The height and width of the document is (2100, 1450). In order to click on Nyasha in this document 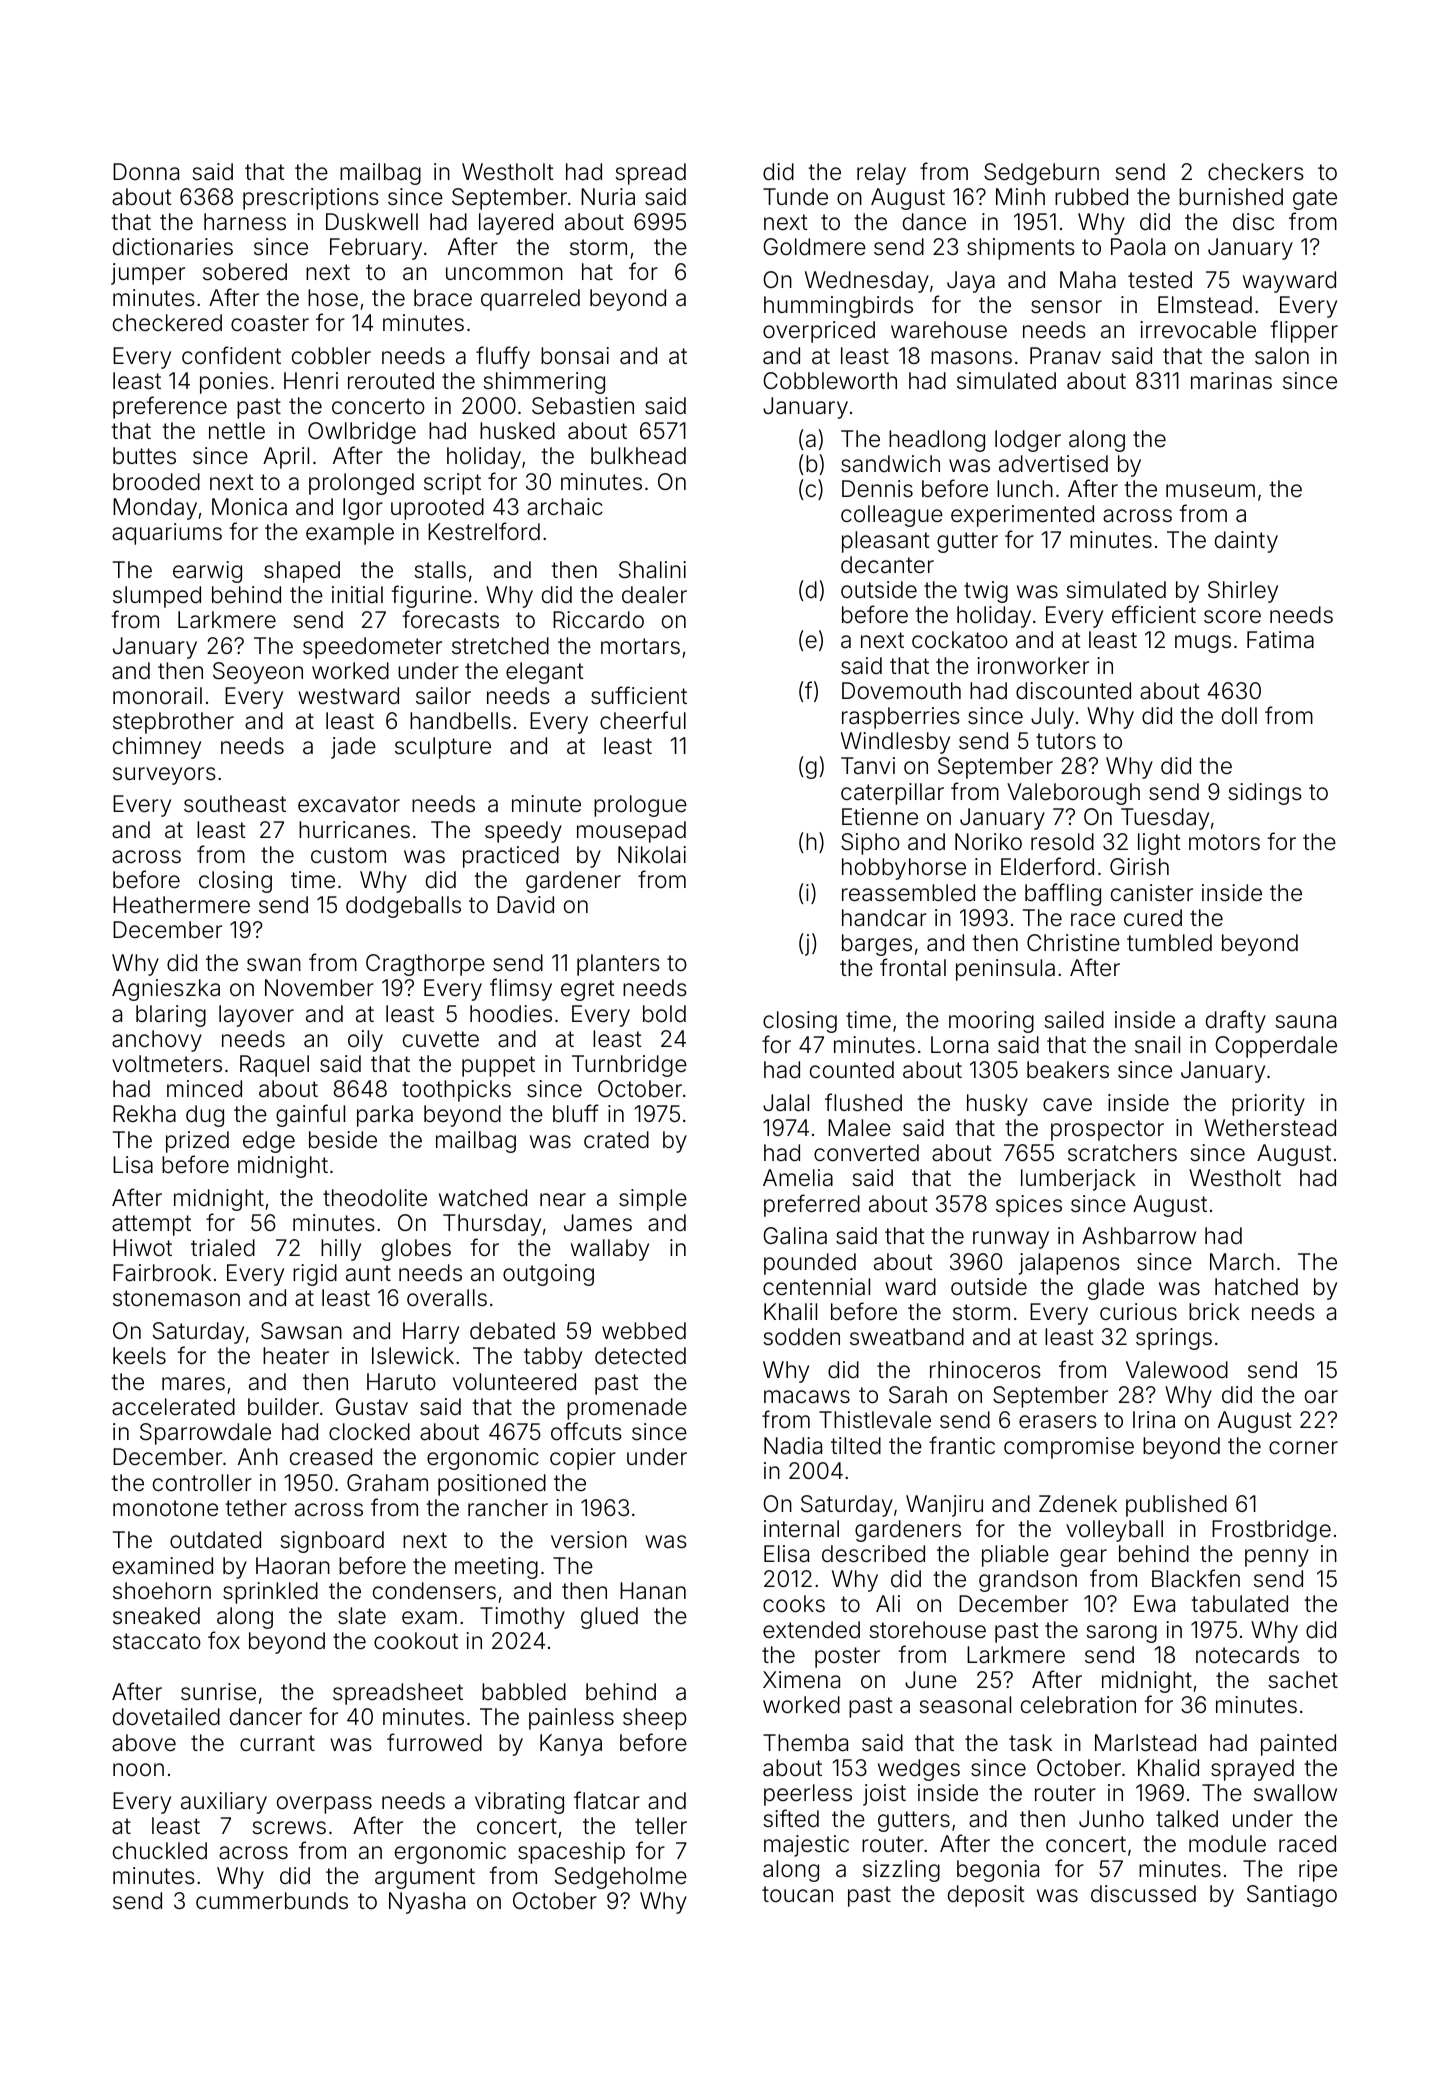, I will do `click(427, 1903)`.
